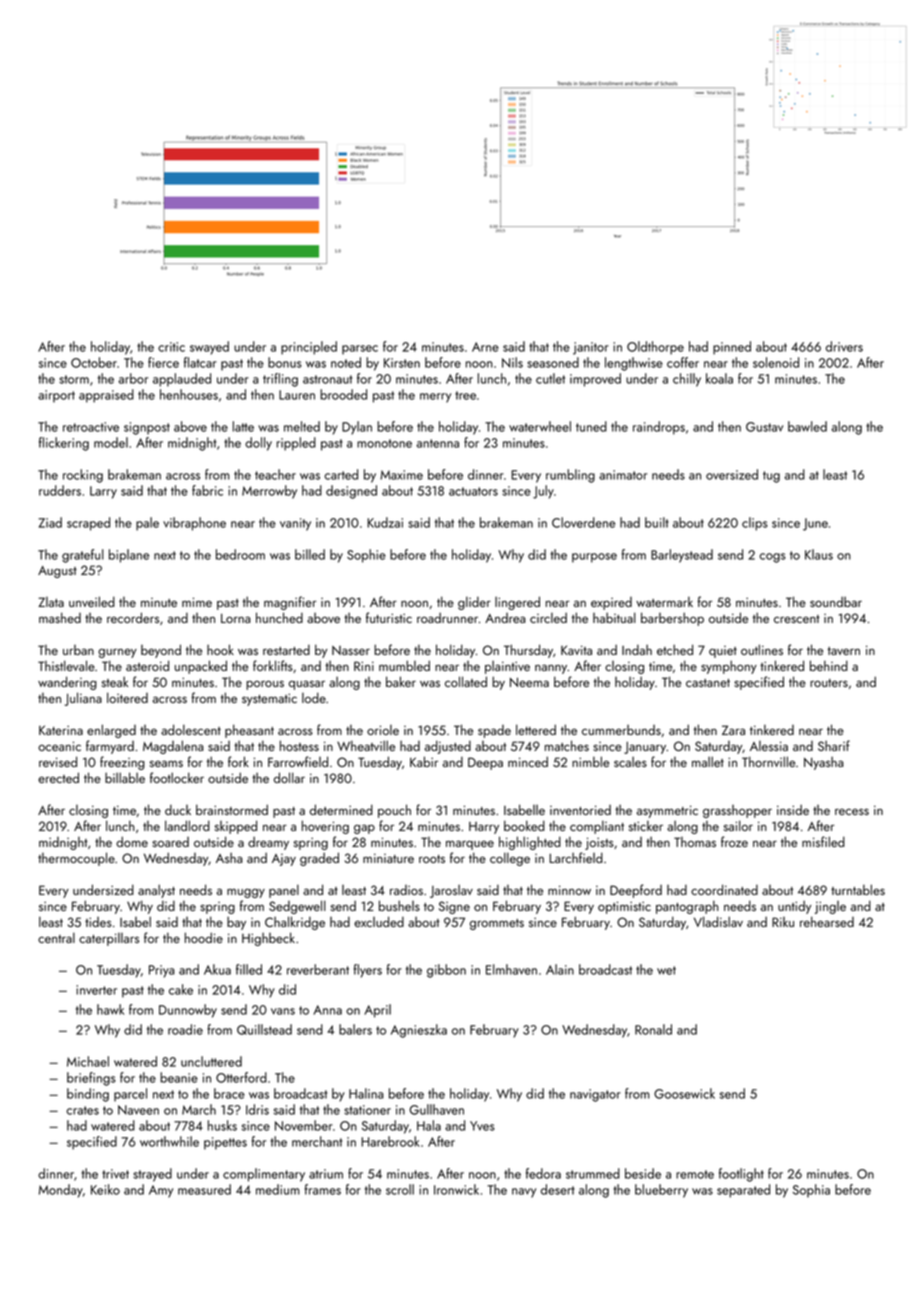 The width and height of the image is (924, 1308). What do you see at coordinates (451, 891) in the image?
I see `Jaroslav` at bounding box center [451, 891].
